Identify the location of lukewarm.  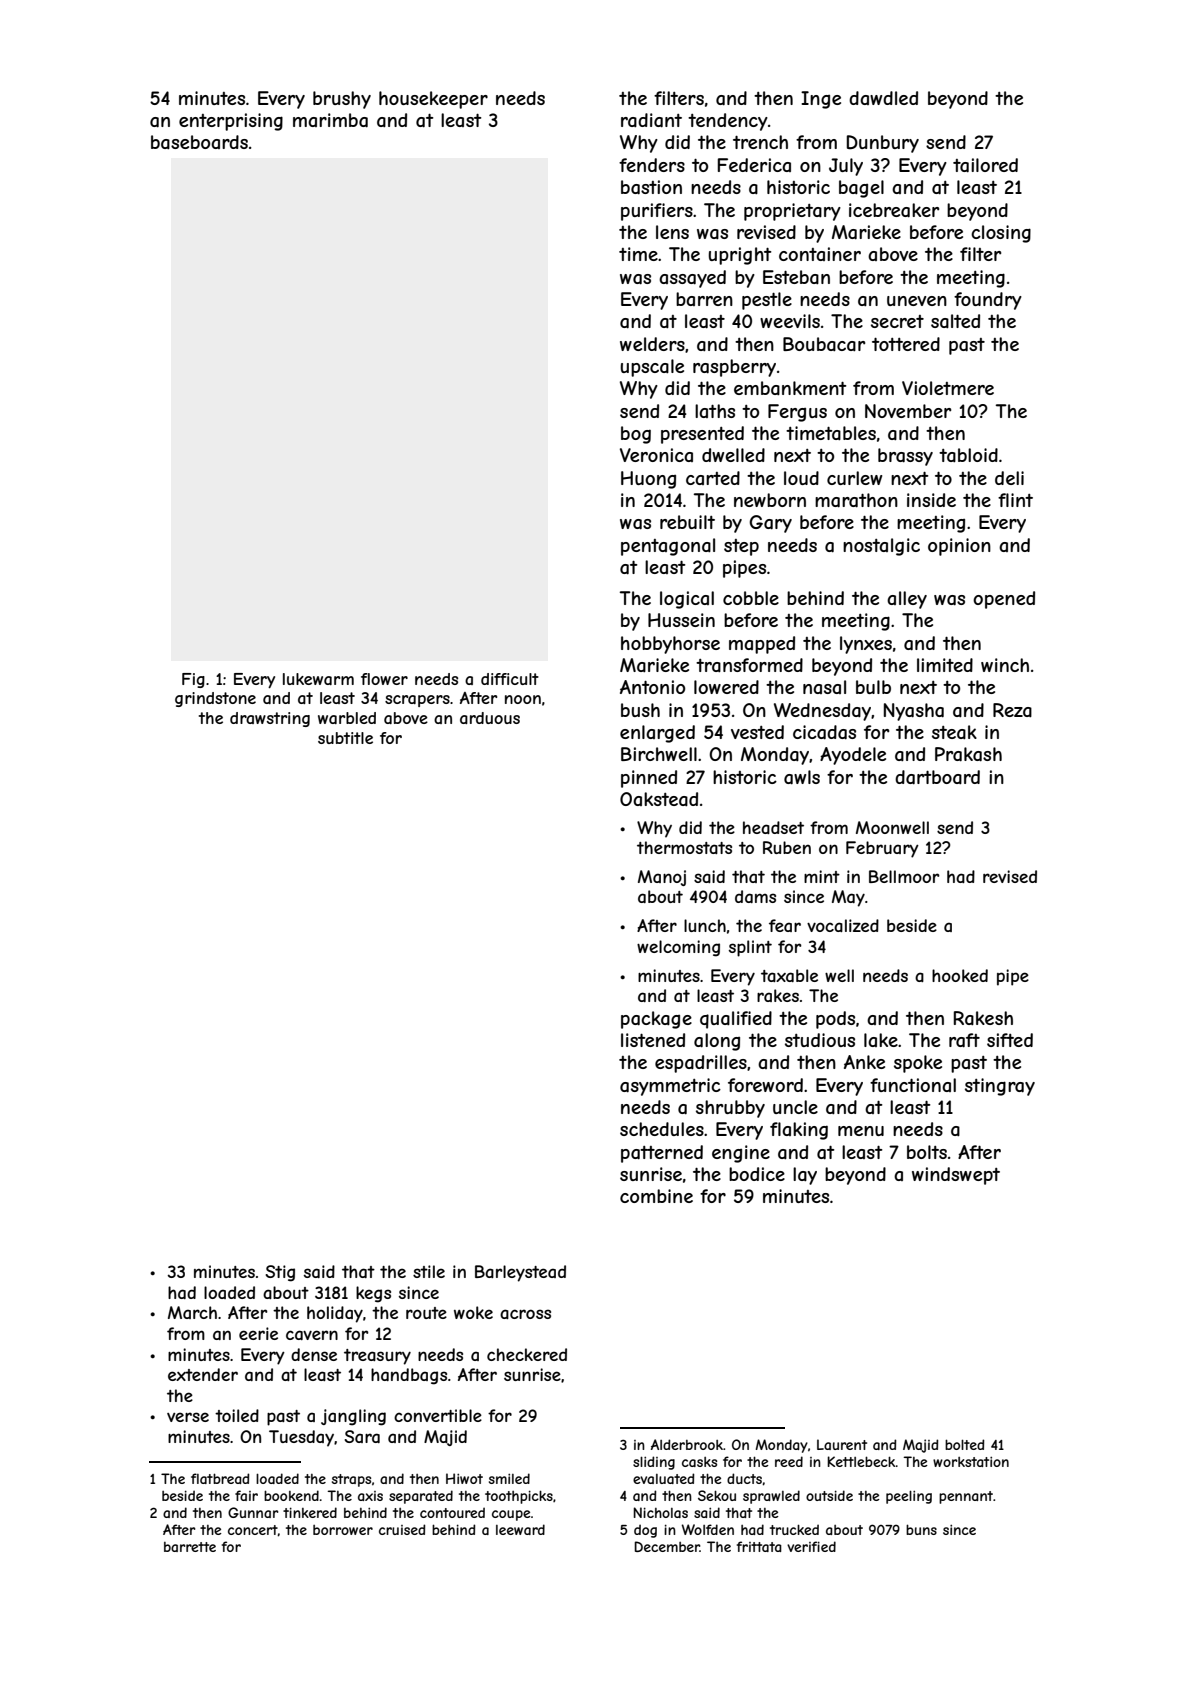
(318, 679).
